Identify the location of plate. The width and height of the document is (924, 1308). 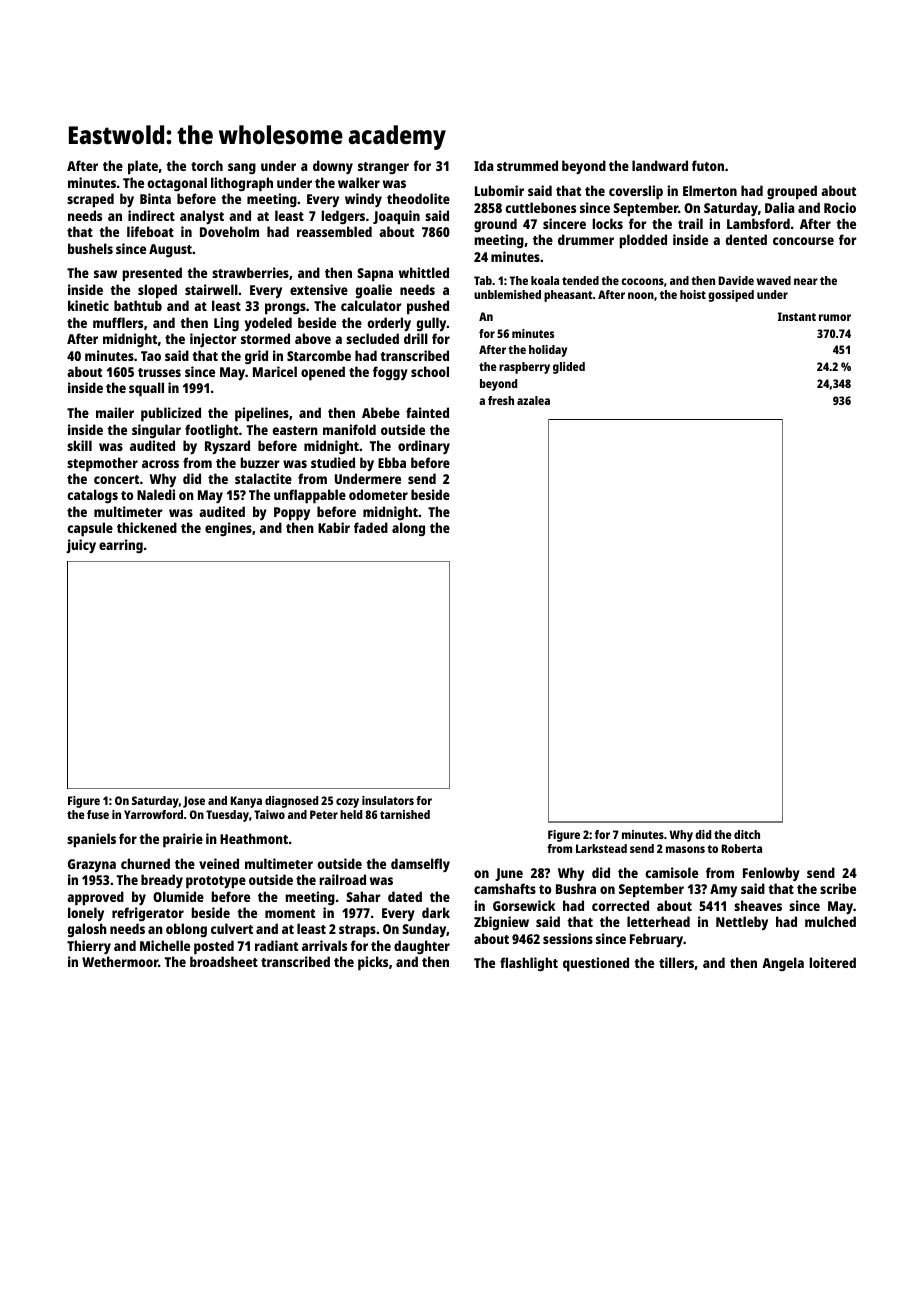
(143, 167).
